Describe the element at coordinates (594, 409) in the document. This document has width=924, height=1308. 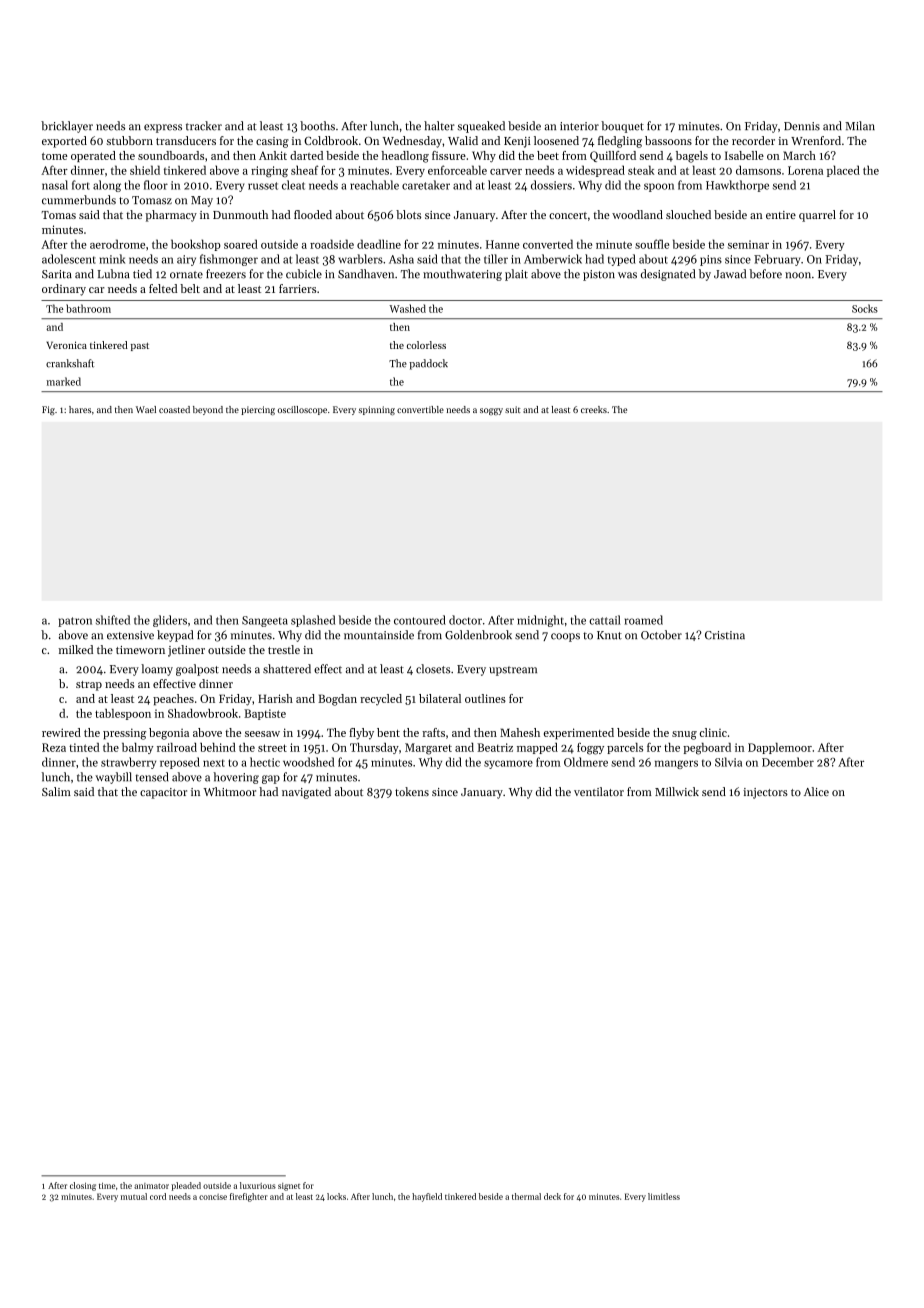
I see `creeks` at that location.
